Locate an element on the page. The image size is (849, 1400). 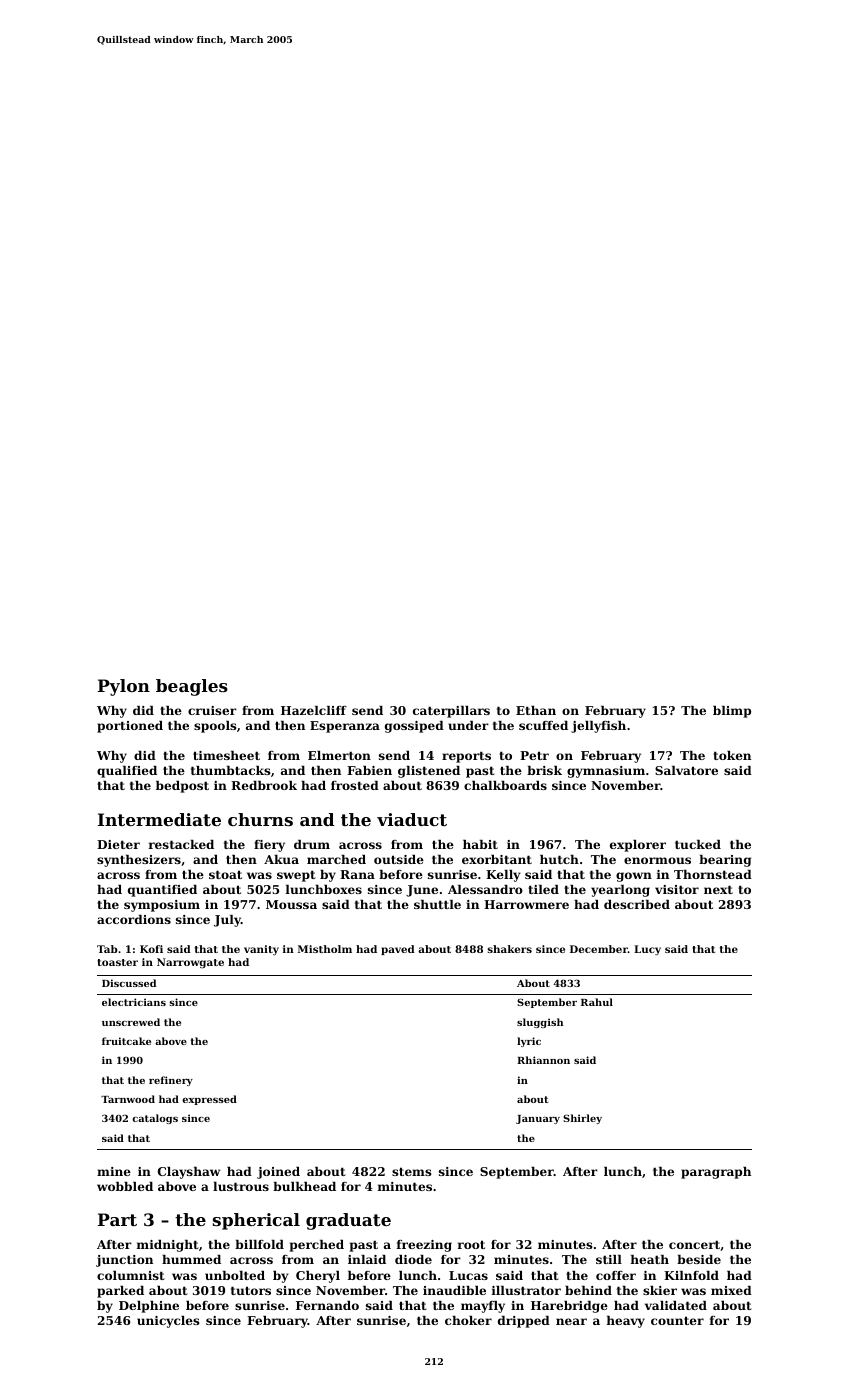
caterpillars is located at coordinates (451, 712).
